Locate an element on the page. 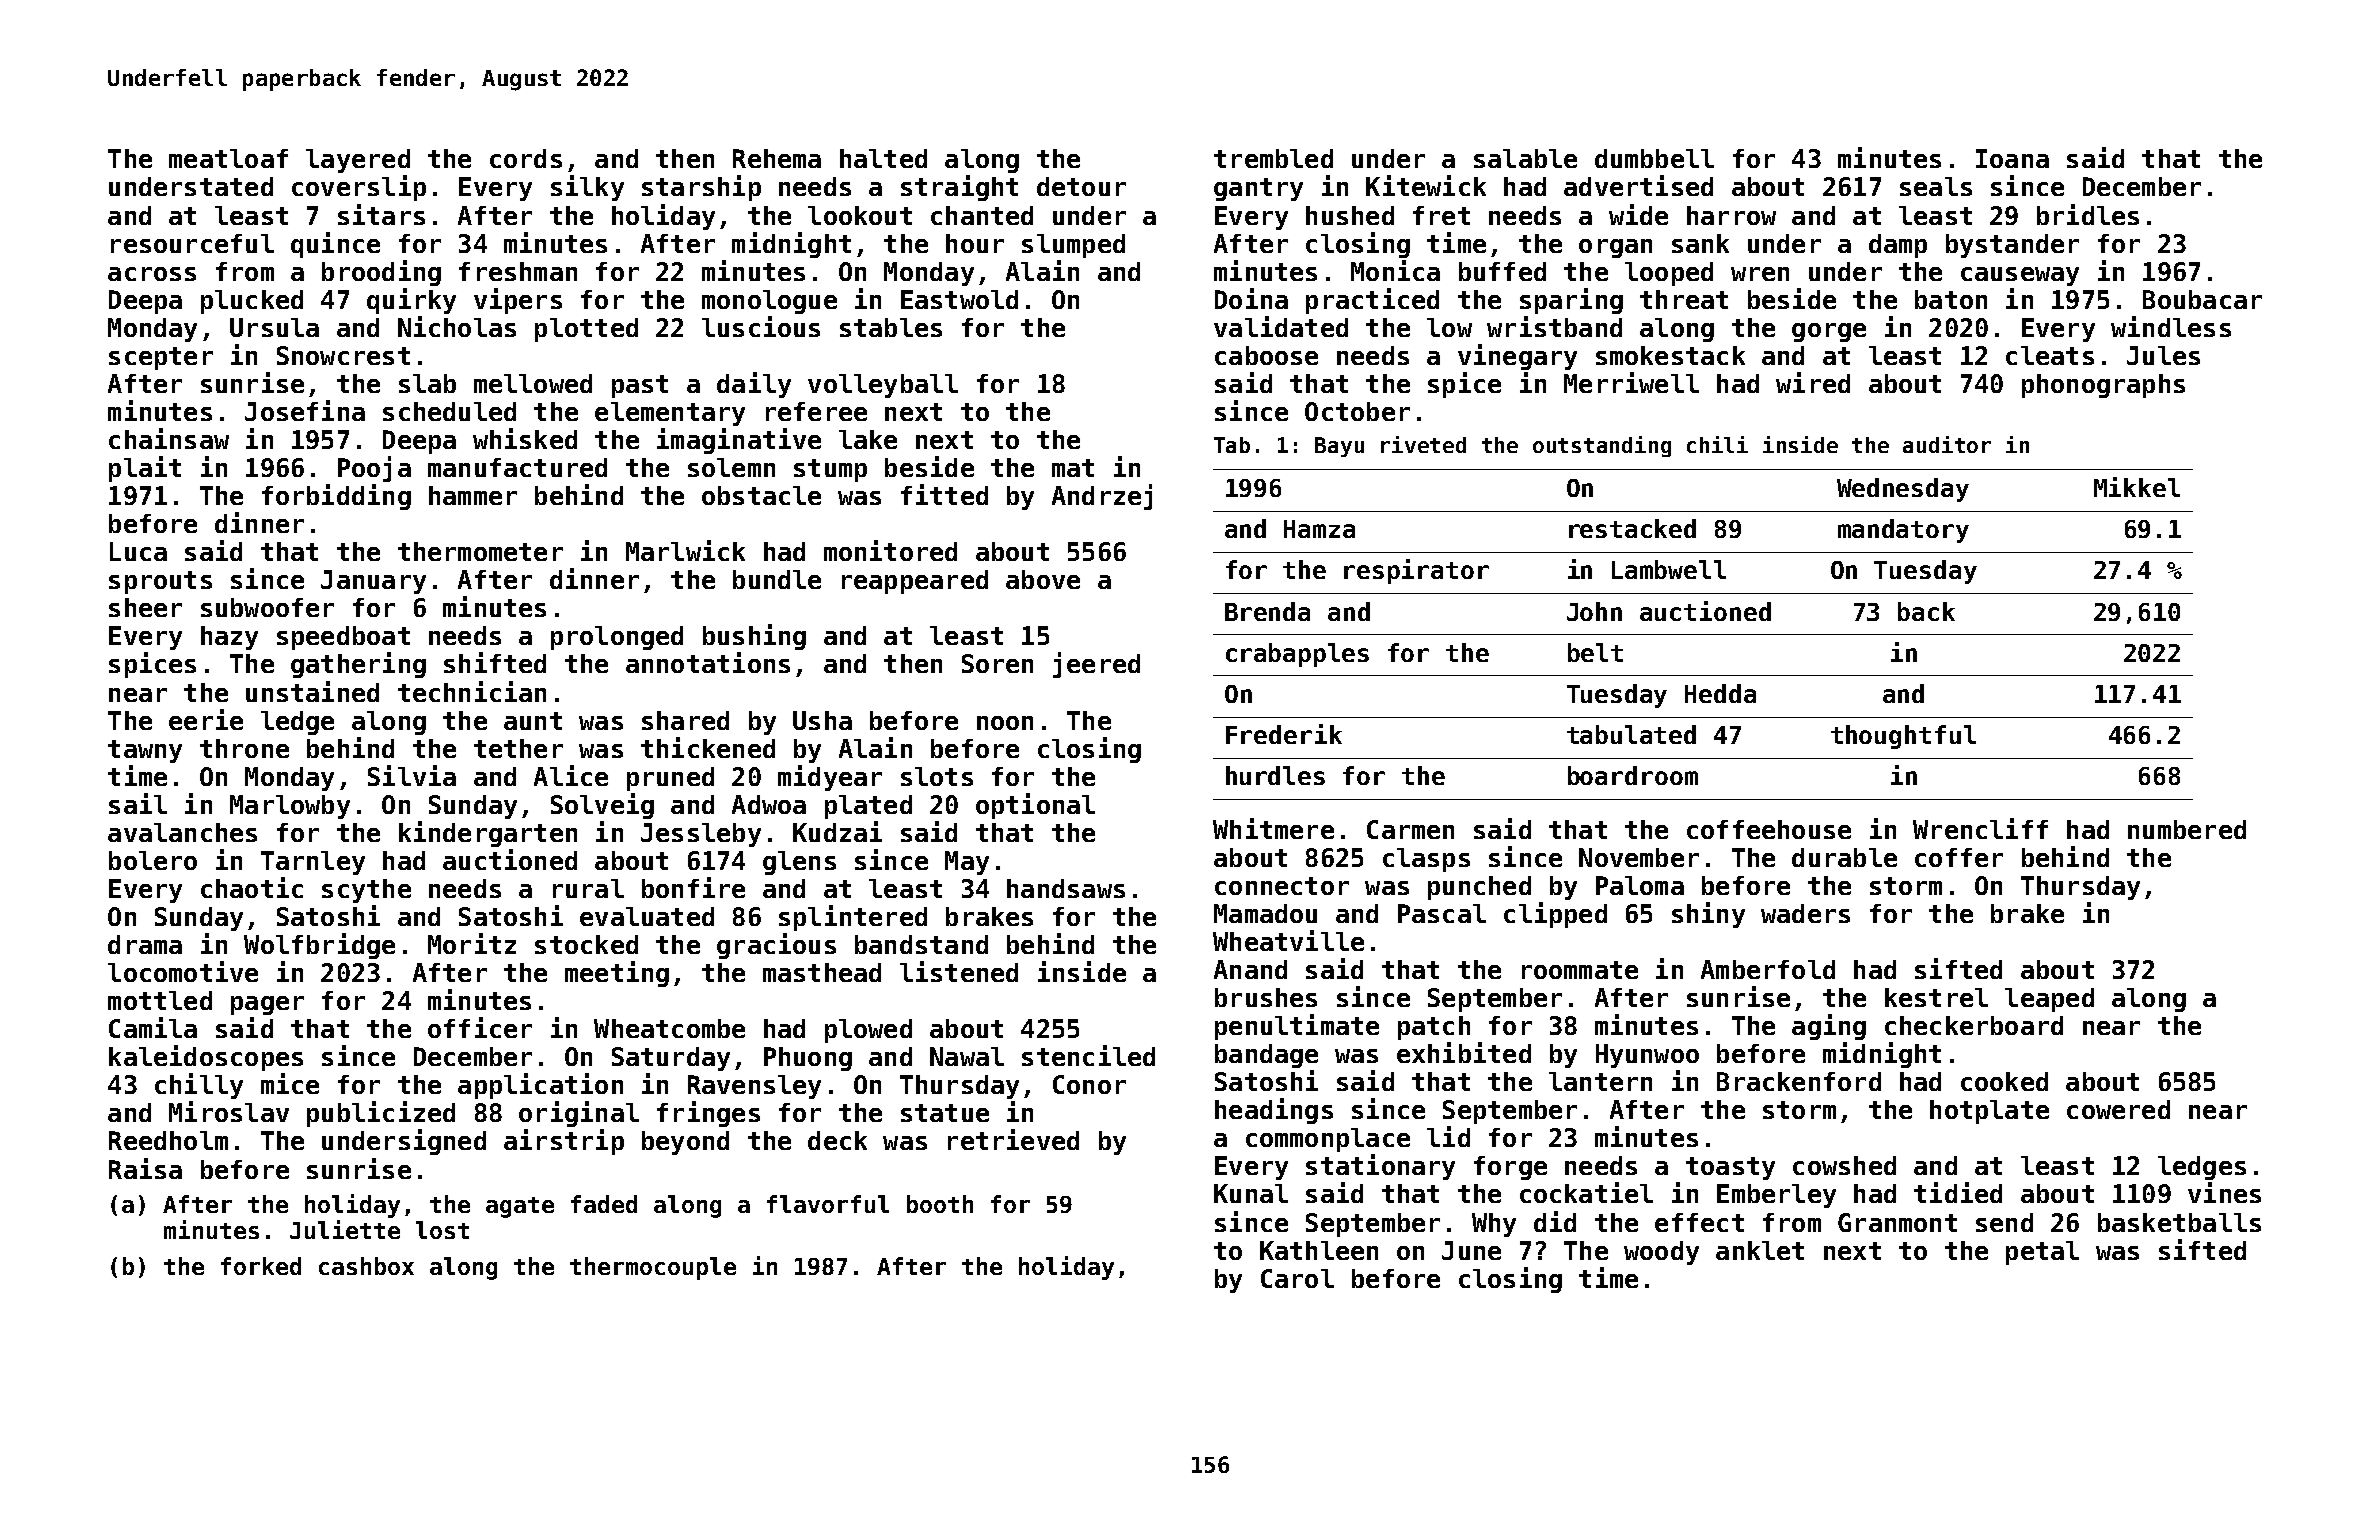  meatloaf is located at coordinates (228, 158).
